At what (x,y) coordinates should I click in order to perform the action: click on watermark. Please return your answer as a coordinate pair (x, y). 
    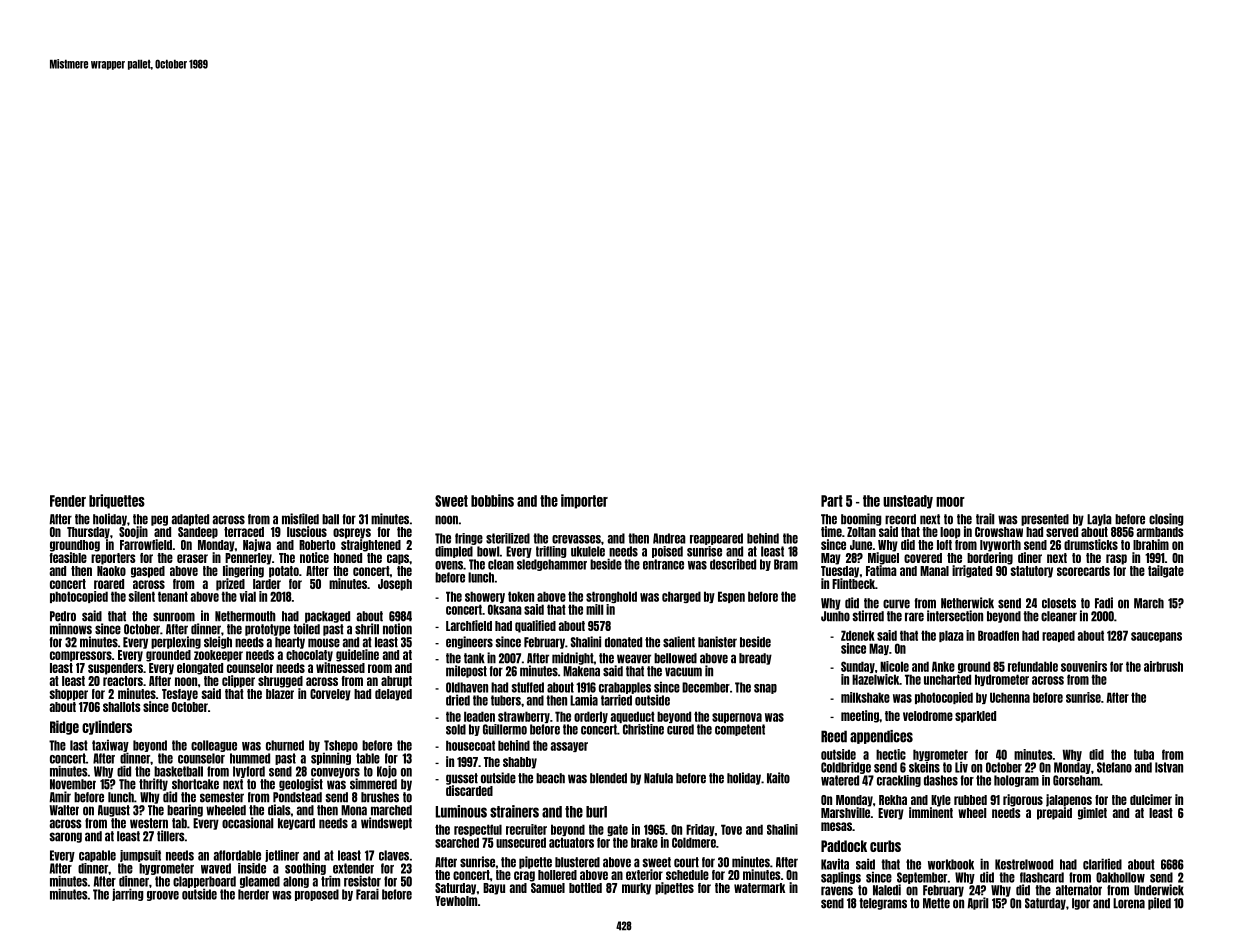
    Looking at the image, I should click on (759, 888).
